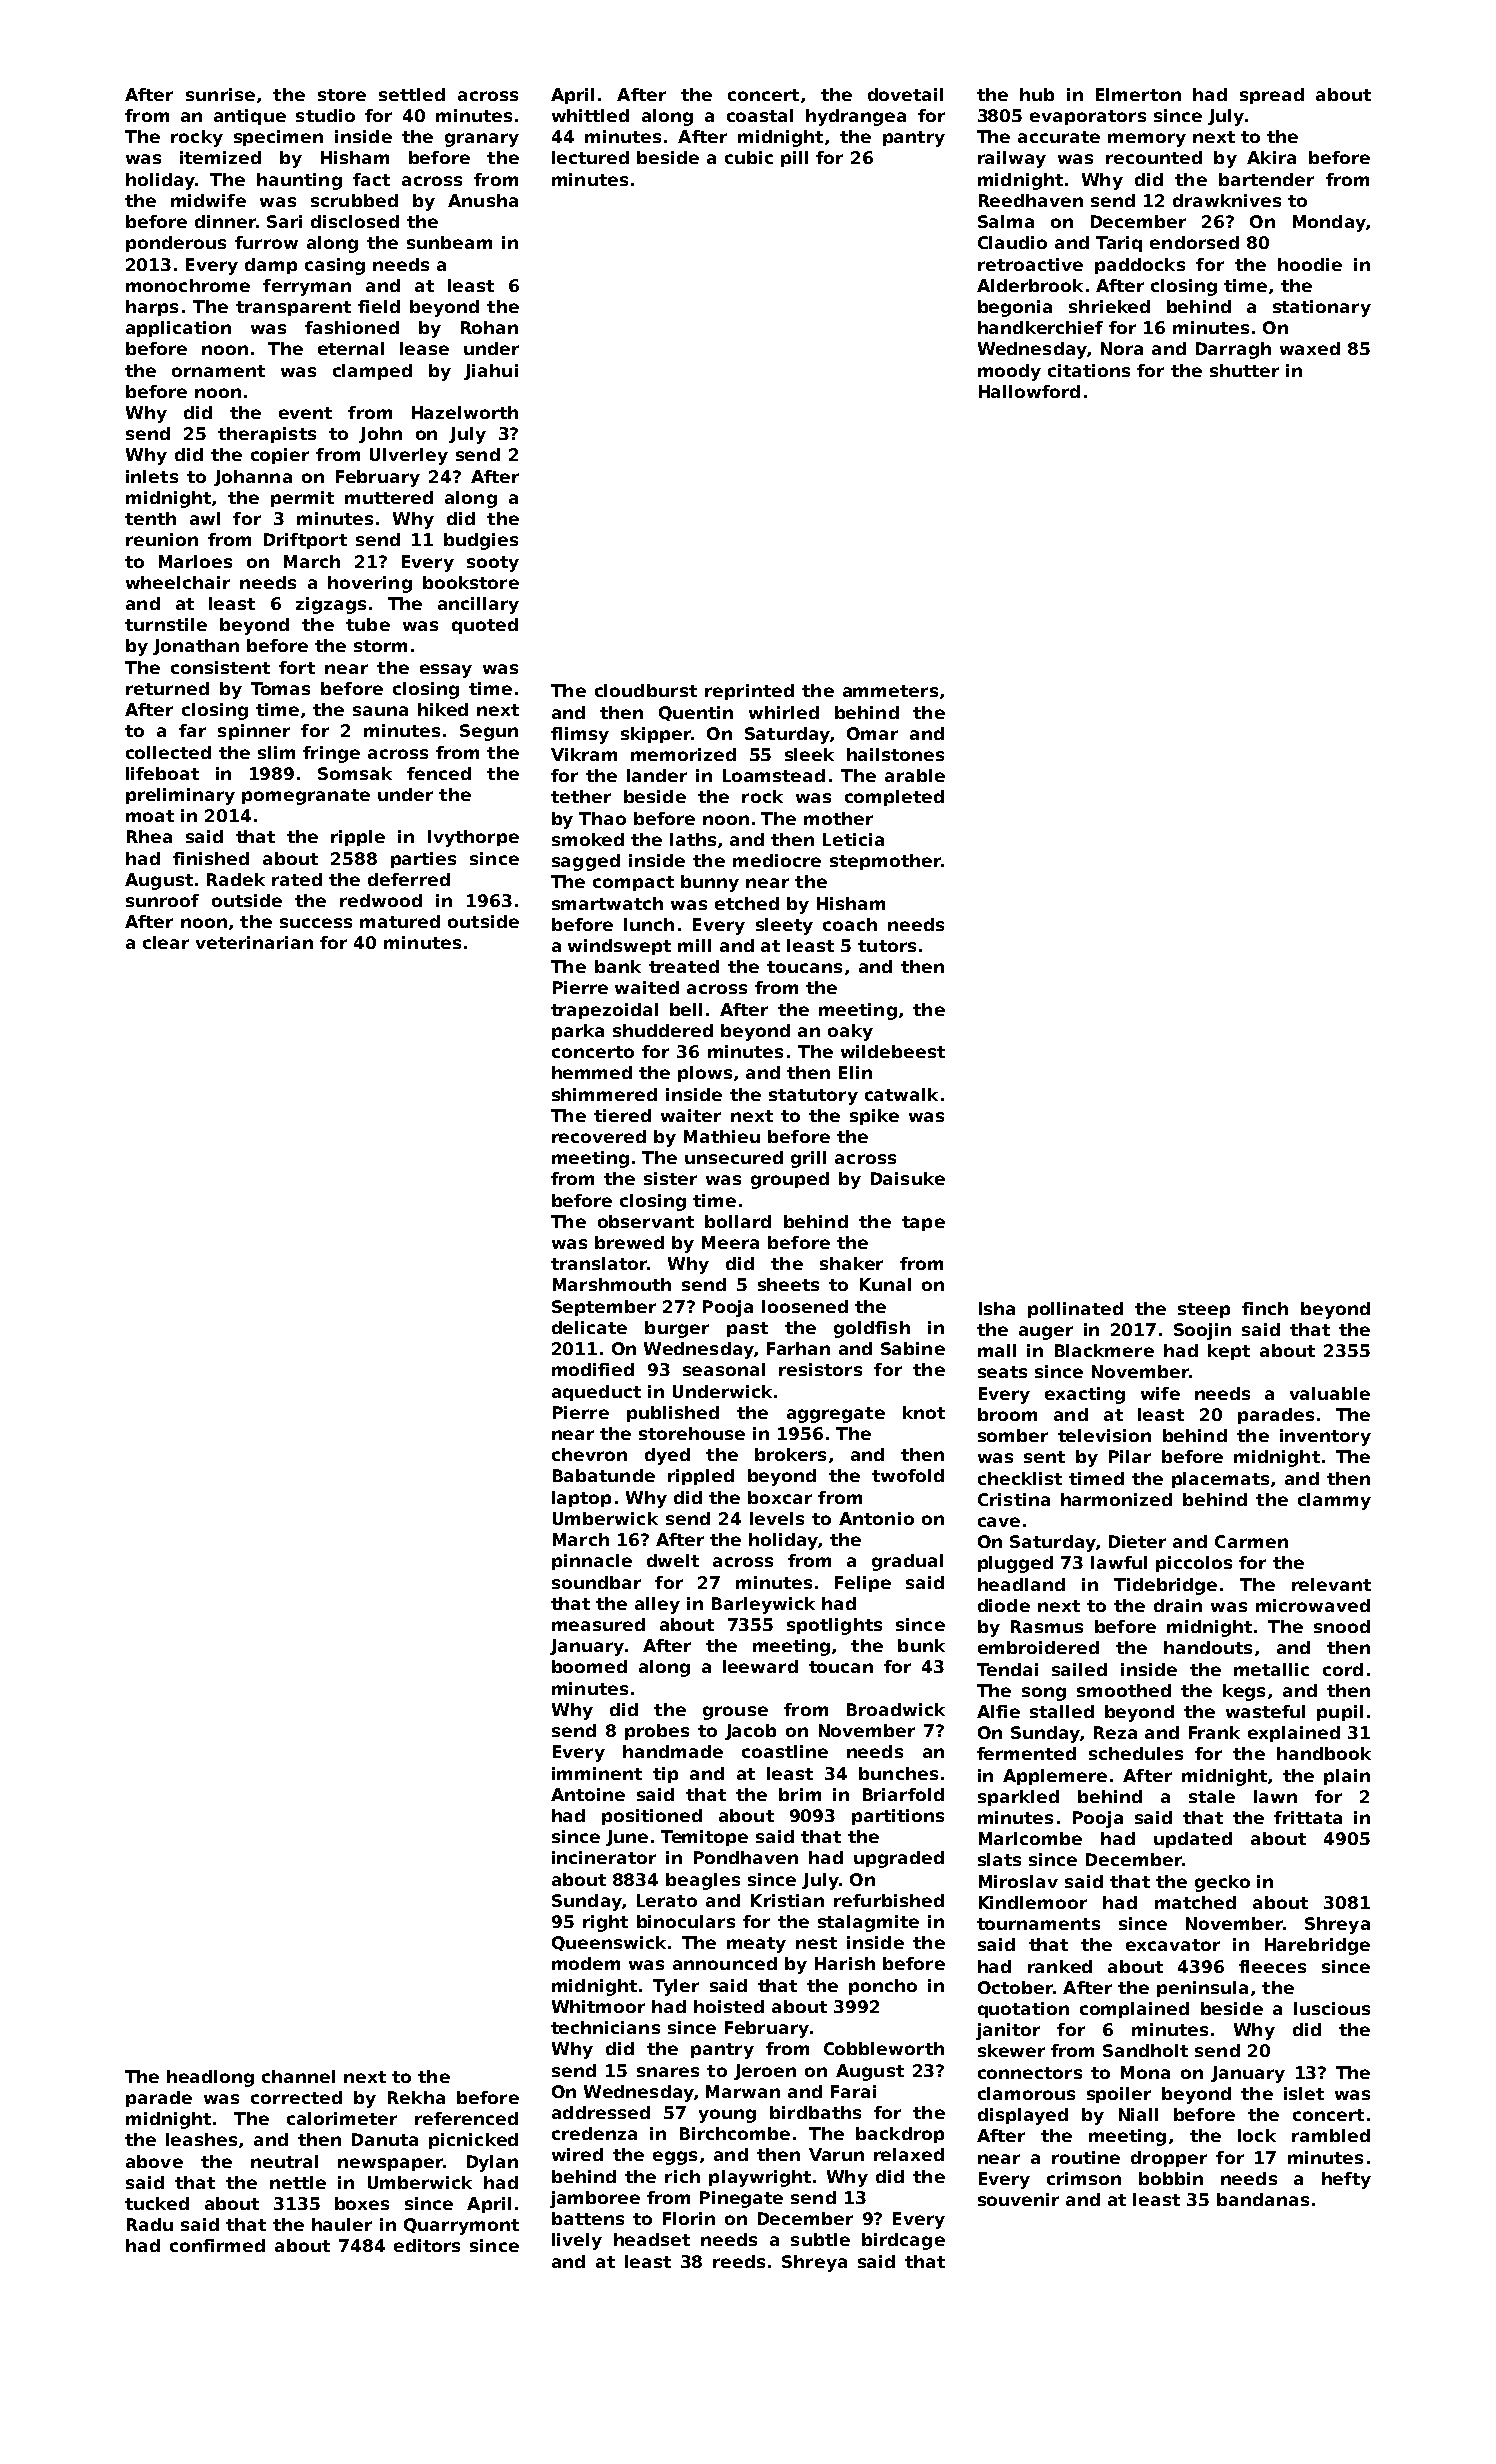  Describe the element at coordinates (491, 372) in the image. I see `Jiahui` at that location.
